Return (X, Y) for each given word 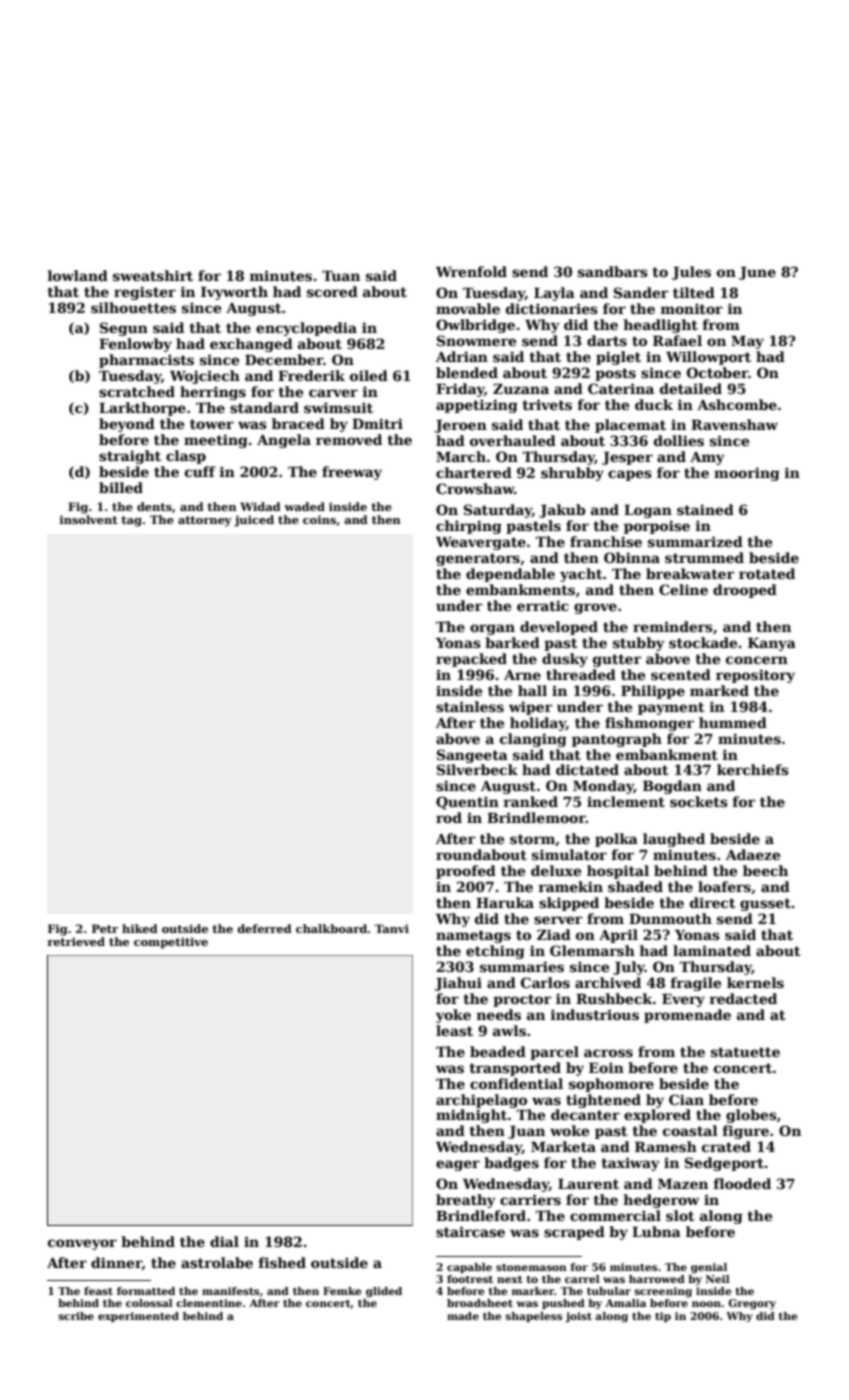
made (463, 1316)
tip (663, 1317)
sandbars (613, 271)
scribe (76, 1316)
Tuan (341, 276)
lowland (77, 275)
